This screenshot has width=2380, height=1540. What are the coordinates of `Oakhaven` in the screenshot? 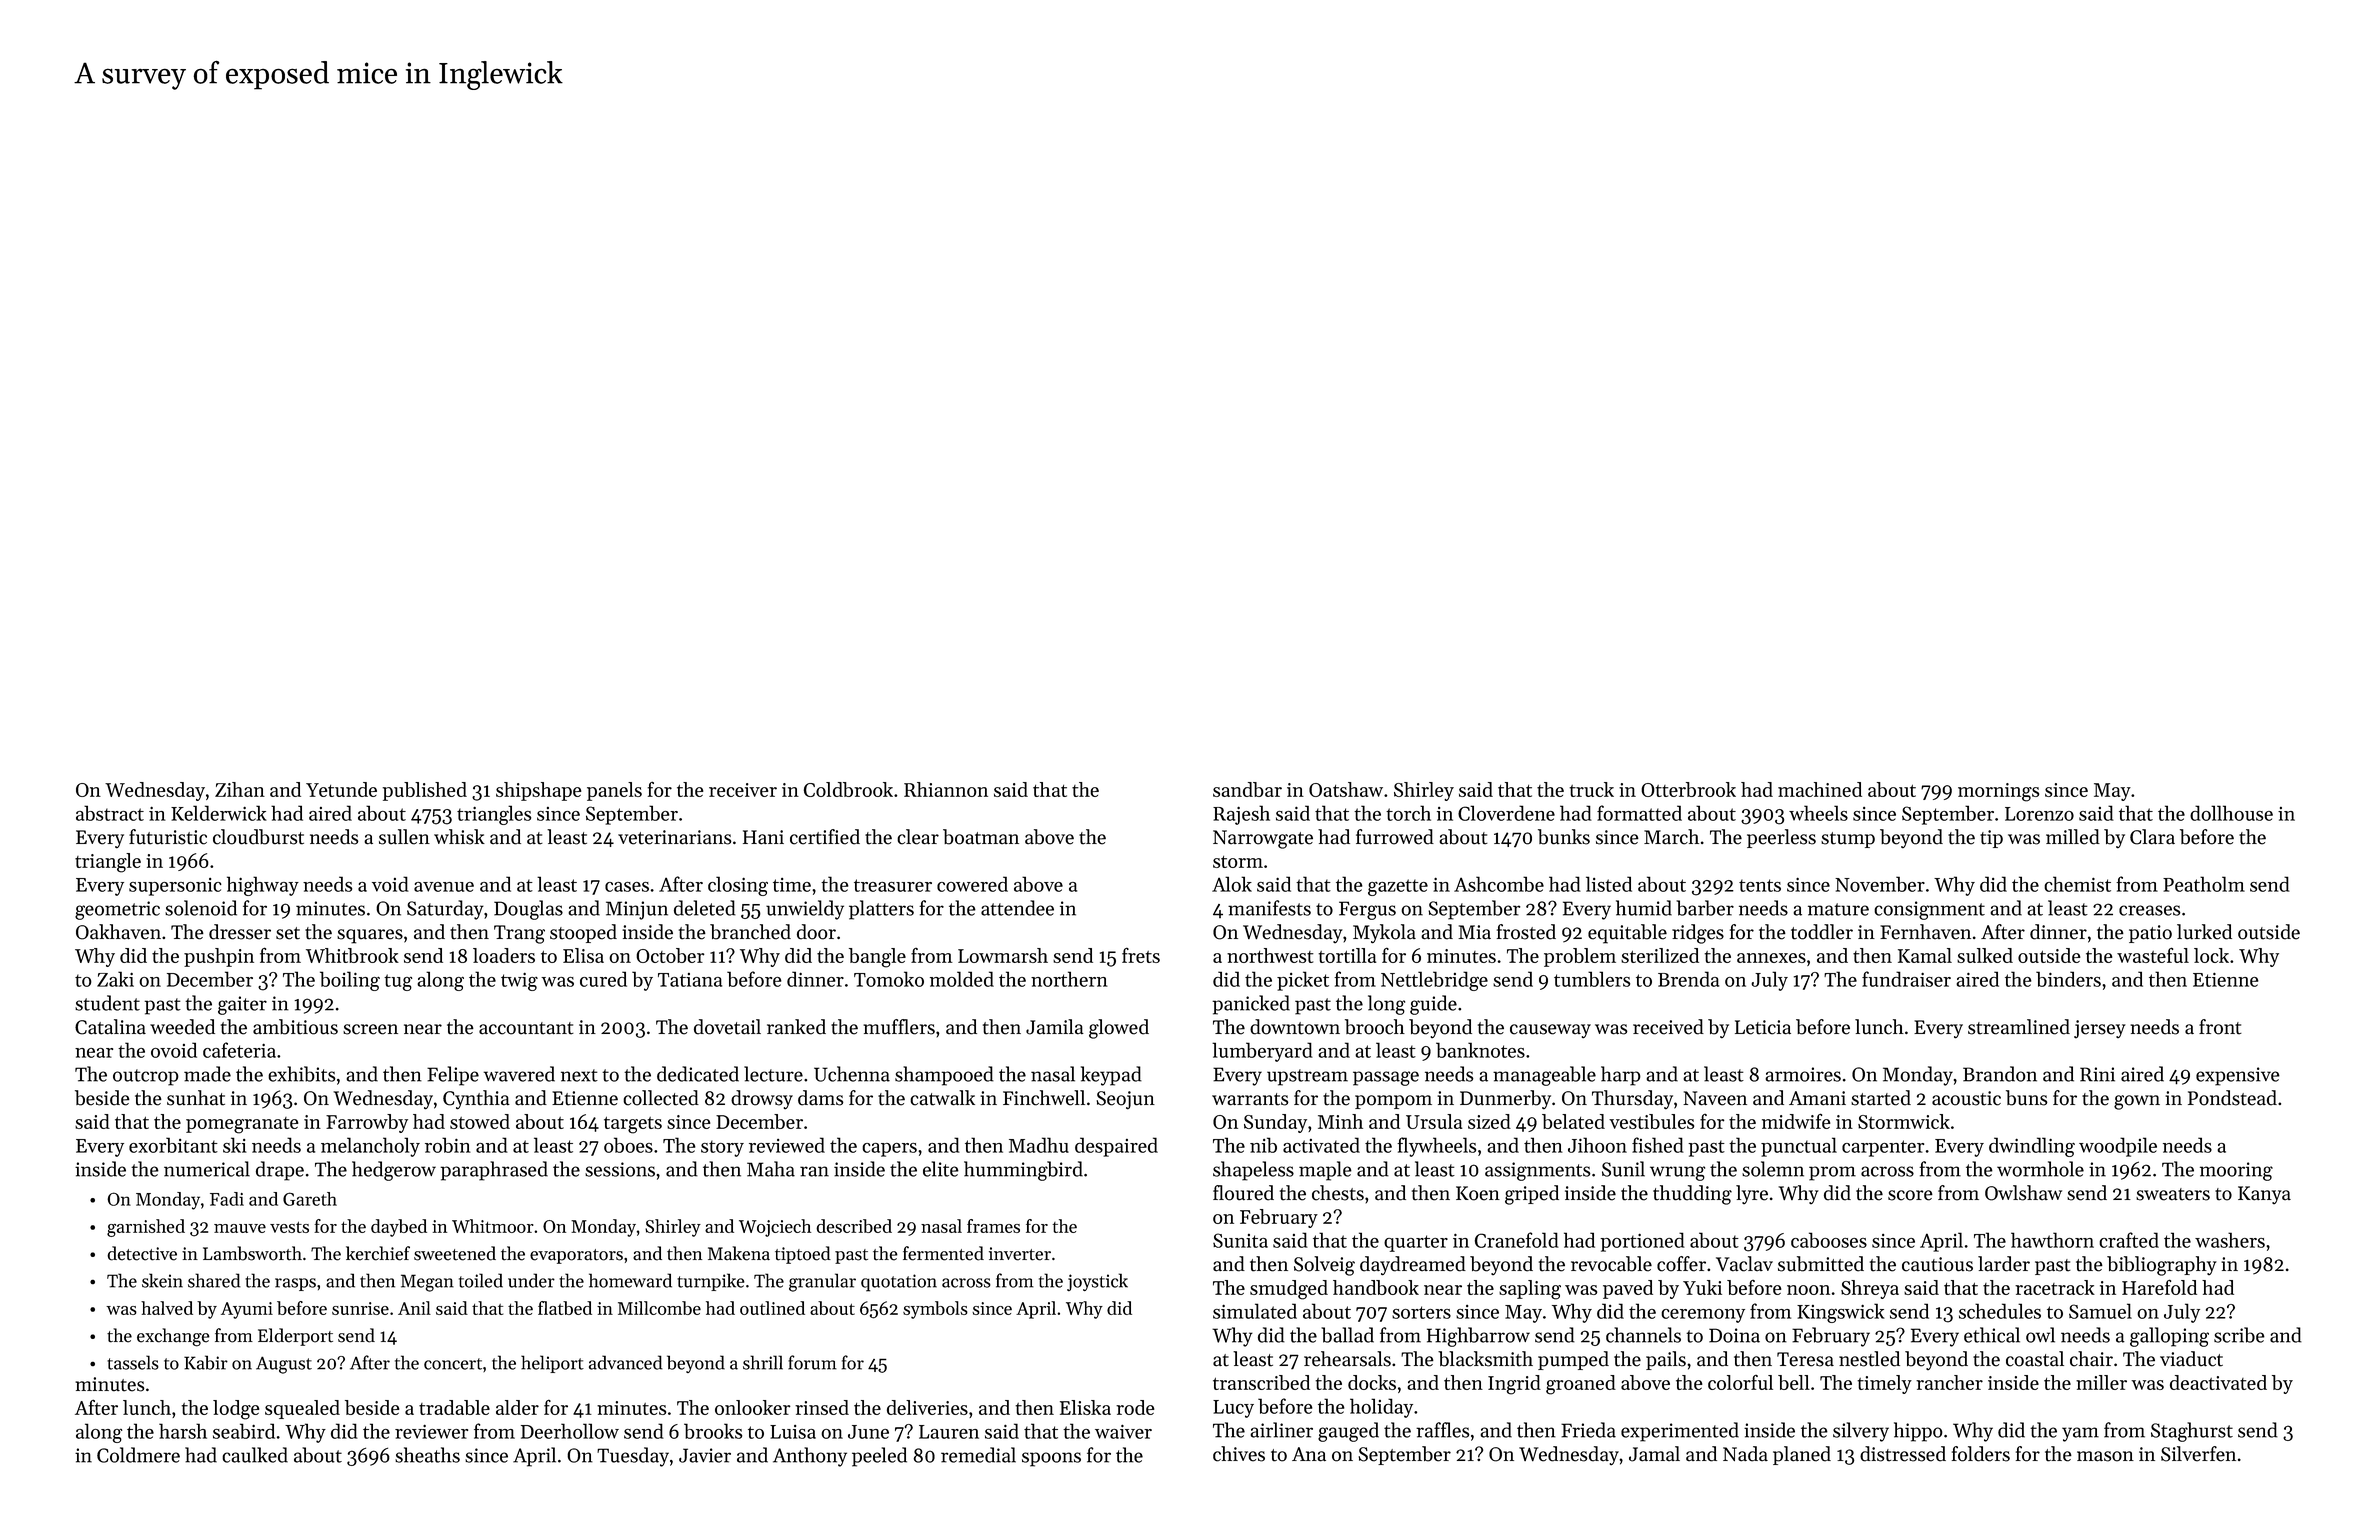 It's located at (118, 932).
